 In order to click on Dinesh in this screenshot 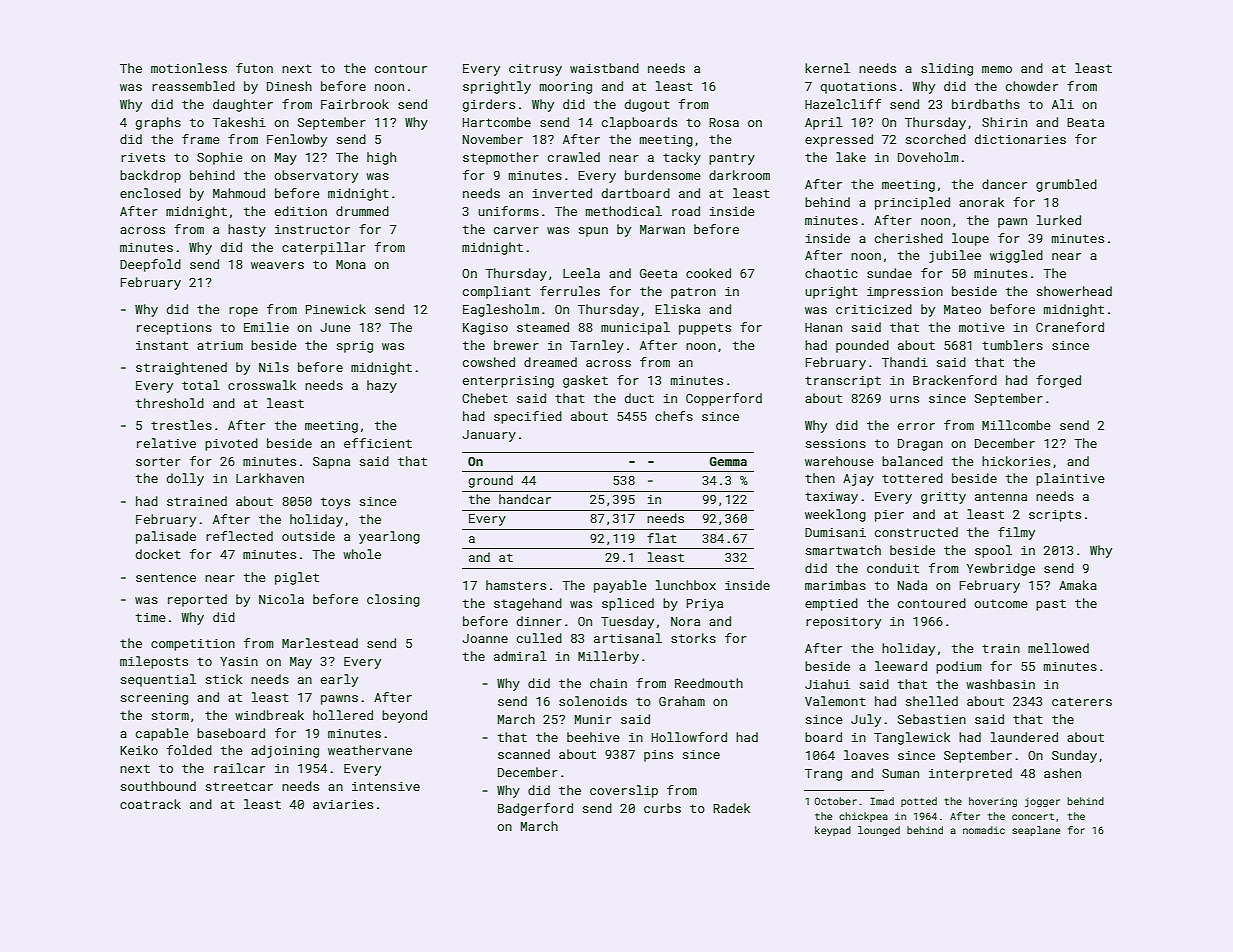, I will do `click(289, 86)`.
